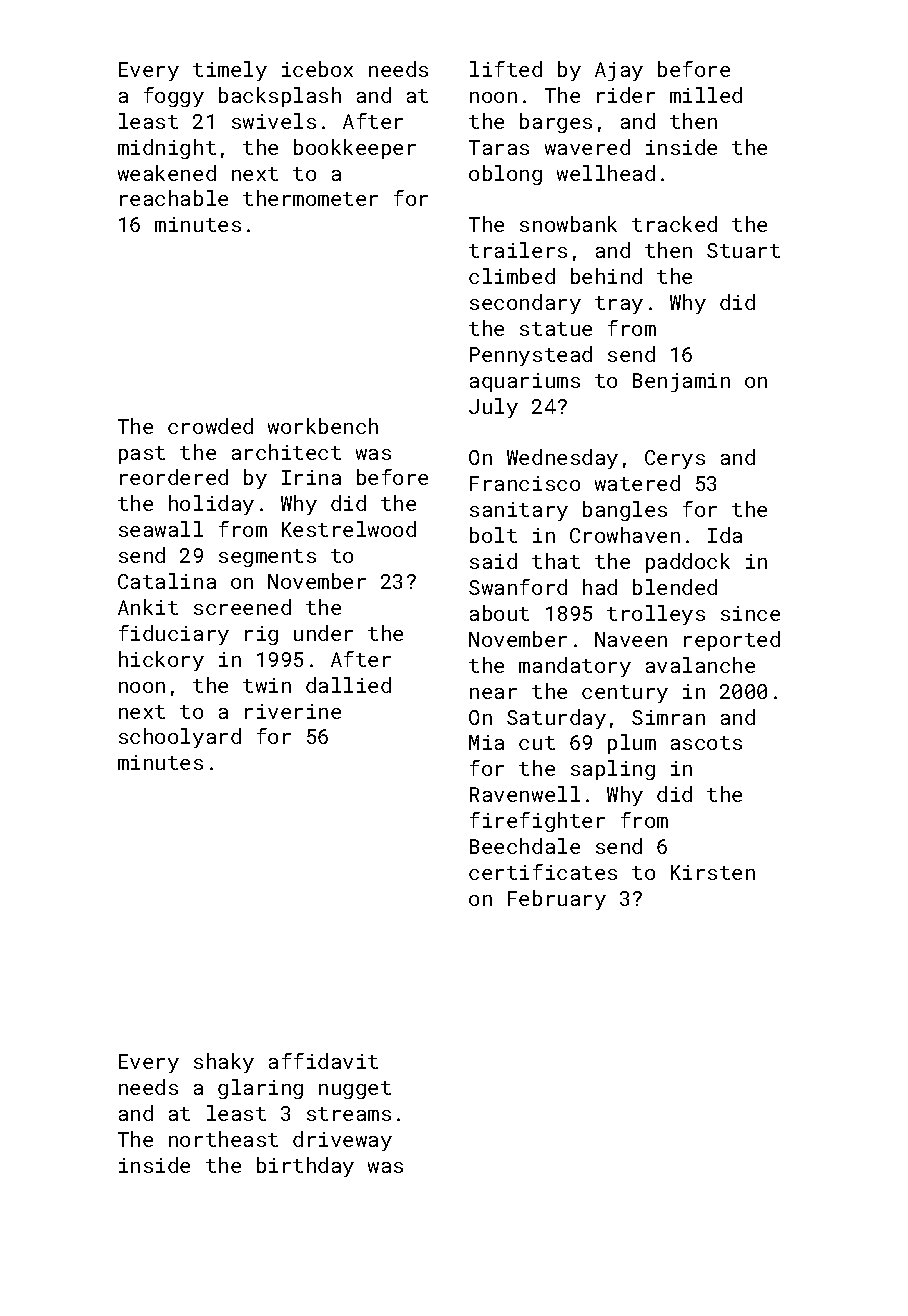  Describe the element at coordinates (142, 455) in the document. I see `past` at that location.
